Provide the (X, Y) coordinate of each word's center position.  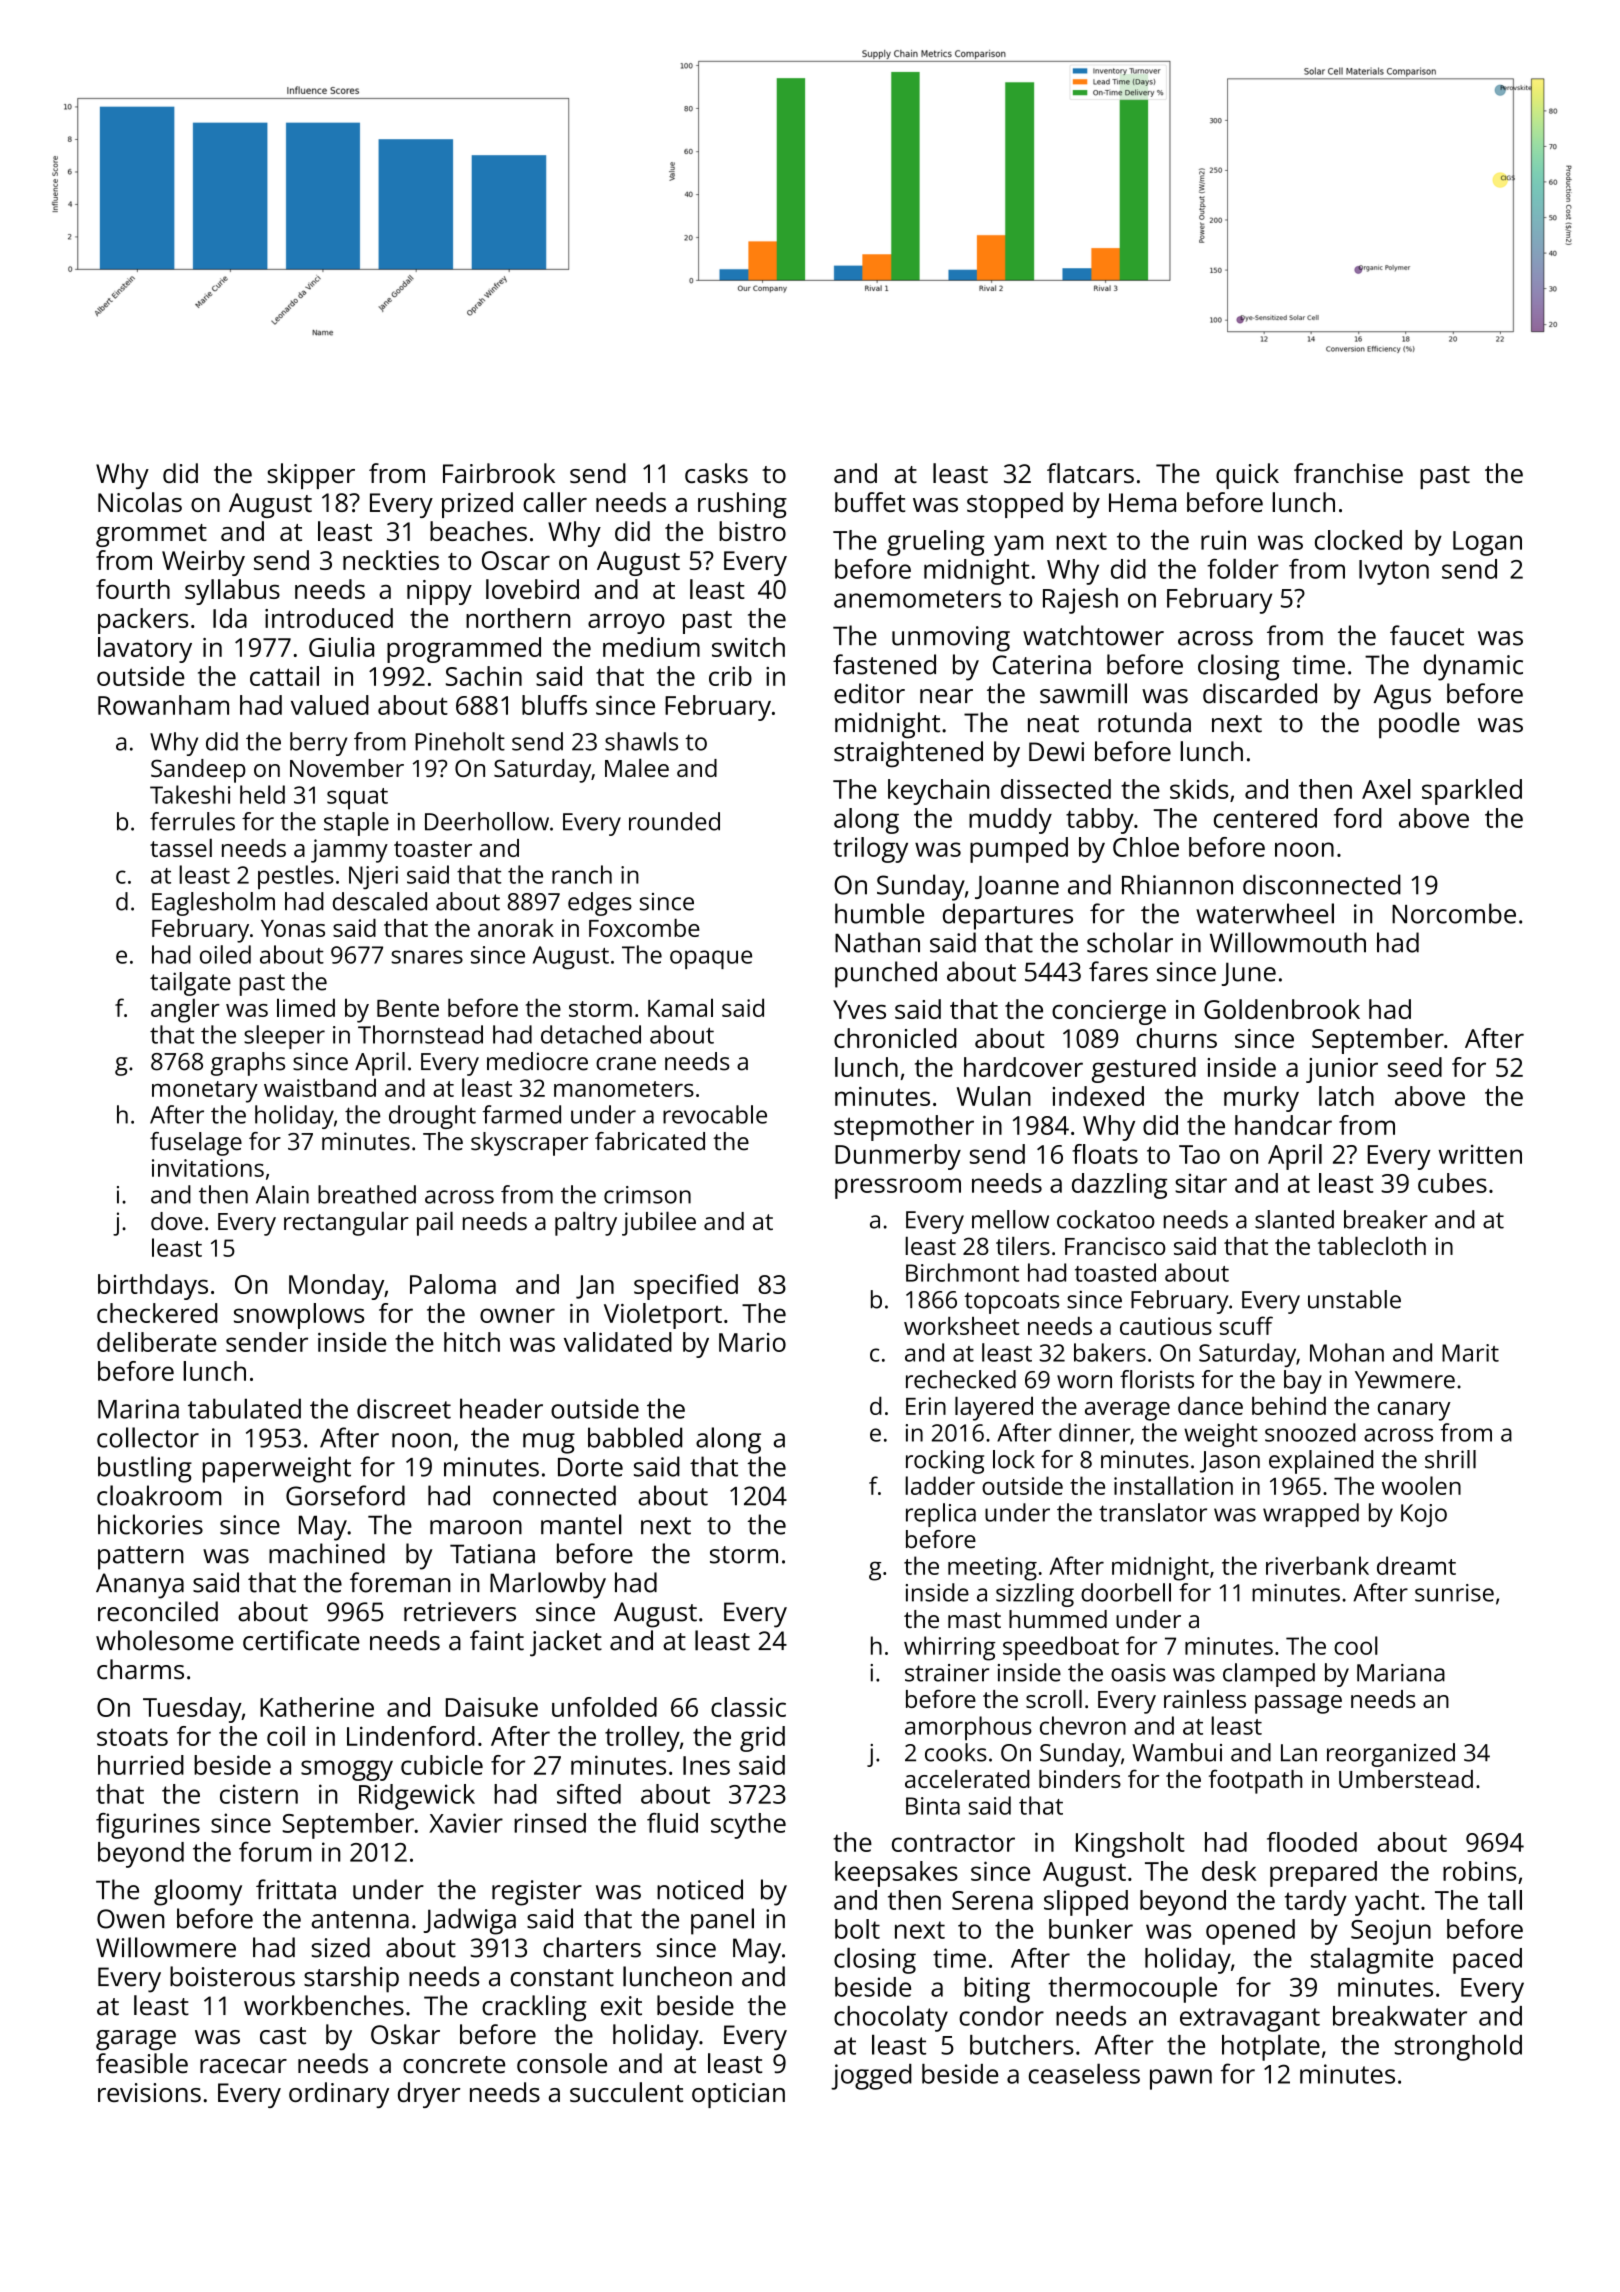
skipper (311, 476)
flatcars (1090, 473)
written (1480, 1154)
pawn (1181, 2079)
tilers (1023, 1245)
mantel (581, 1524)
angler (185, 1010)
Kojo (1424, 1515)
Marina (138, 1409)
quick (1247, 476)
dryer (429, 2095)
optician (738, 2095)
